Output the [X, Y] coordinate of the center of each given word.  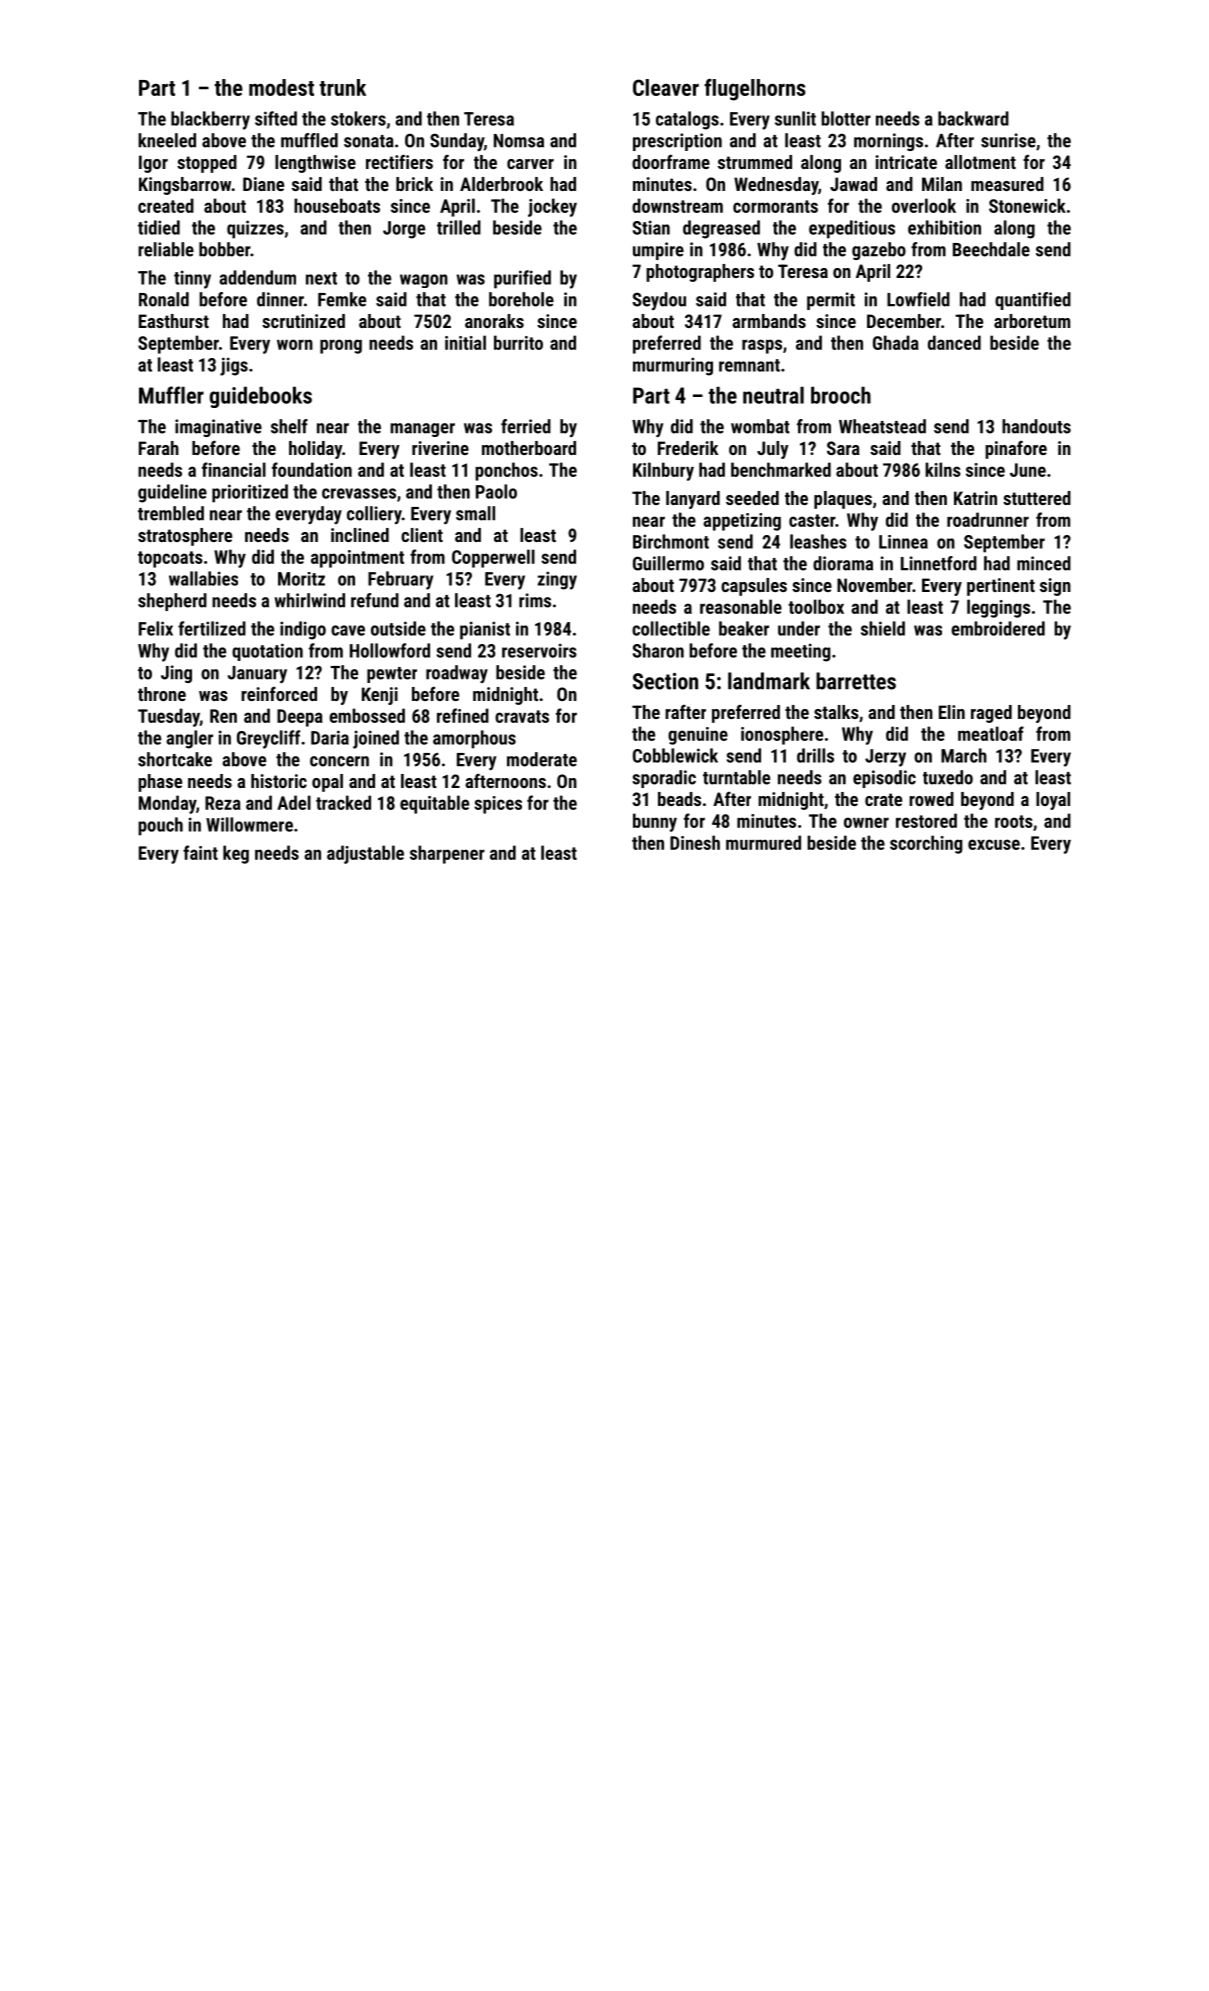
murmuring [673, 366]
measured [1007, 184]
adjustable [365, 854]
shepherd [172, 602]
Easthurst [174, 321]
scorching [926, 844]
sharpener [447, 854]
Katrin [975, 498]
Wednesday [776, 186]
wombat [760, 426]
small [475, 513]
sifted [276, 118]
